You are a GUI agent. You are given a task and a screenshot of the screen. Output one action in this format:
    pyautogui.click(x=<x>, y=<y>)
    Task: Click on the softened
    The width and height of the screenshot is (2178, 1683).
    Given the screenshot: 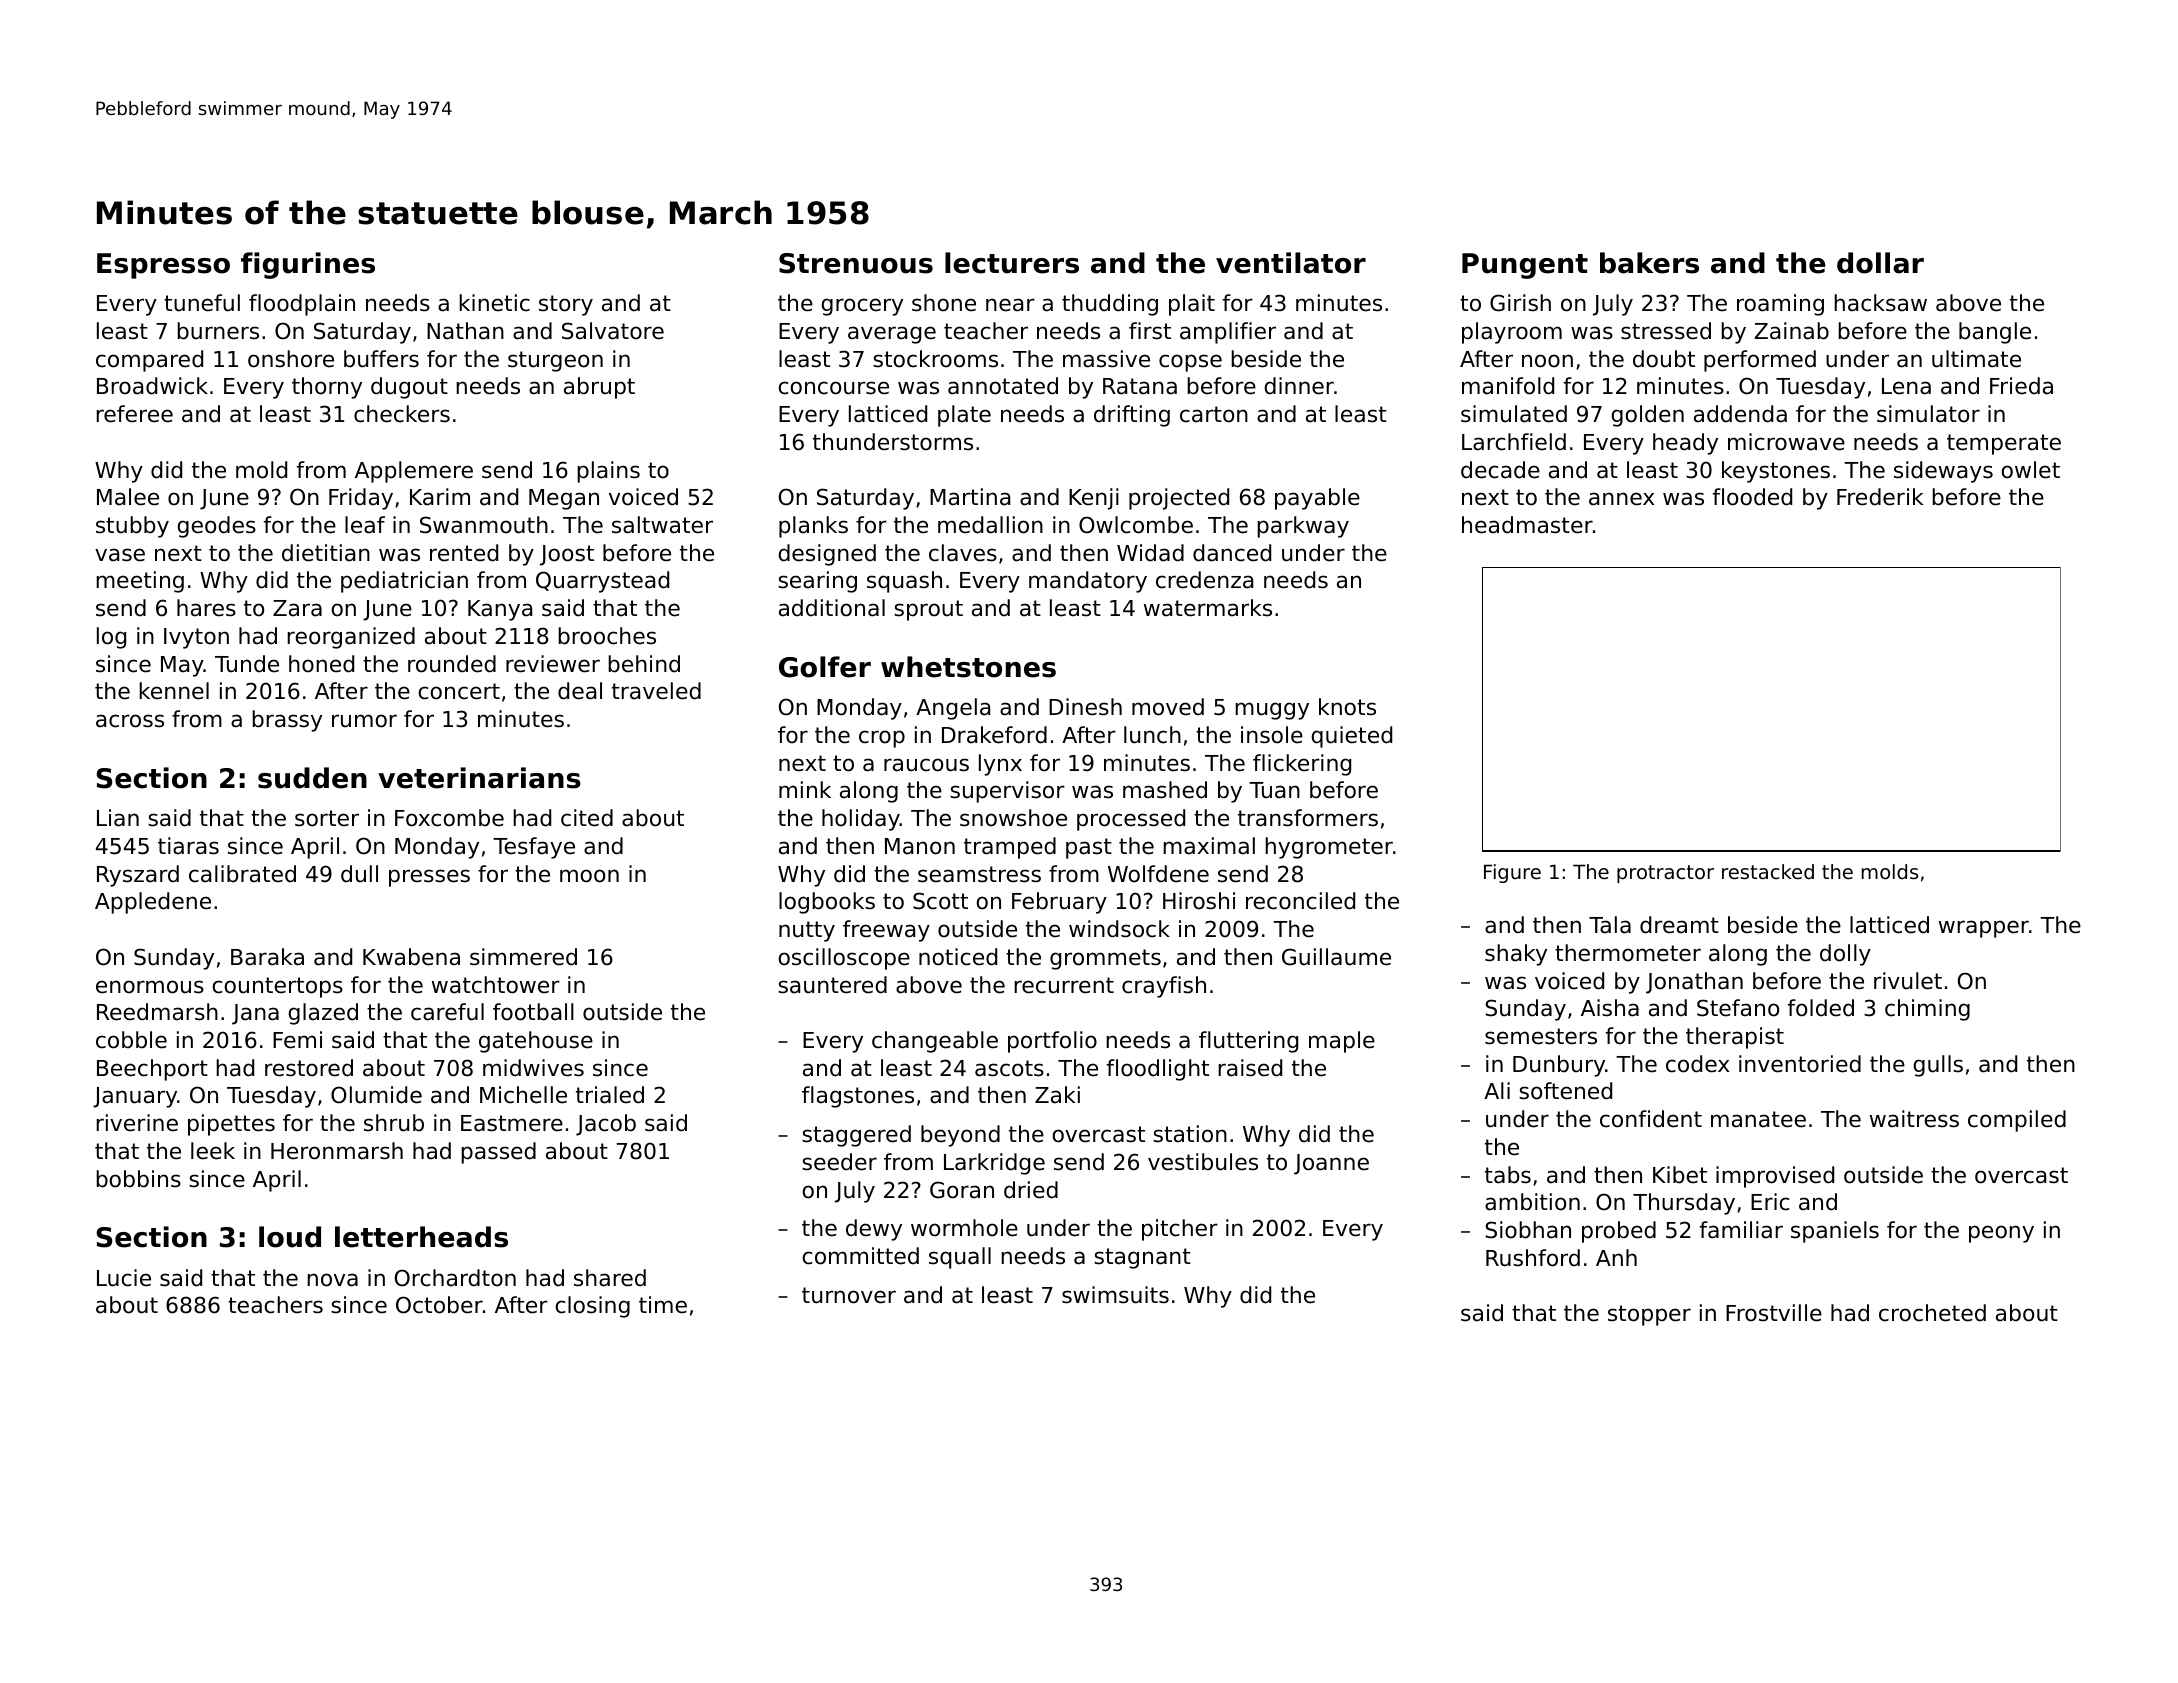 What is the action you would take?
    pyautogui.click(x=1565, y=1091)
